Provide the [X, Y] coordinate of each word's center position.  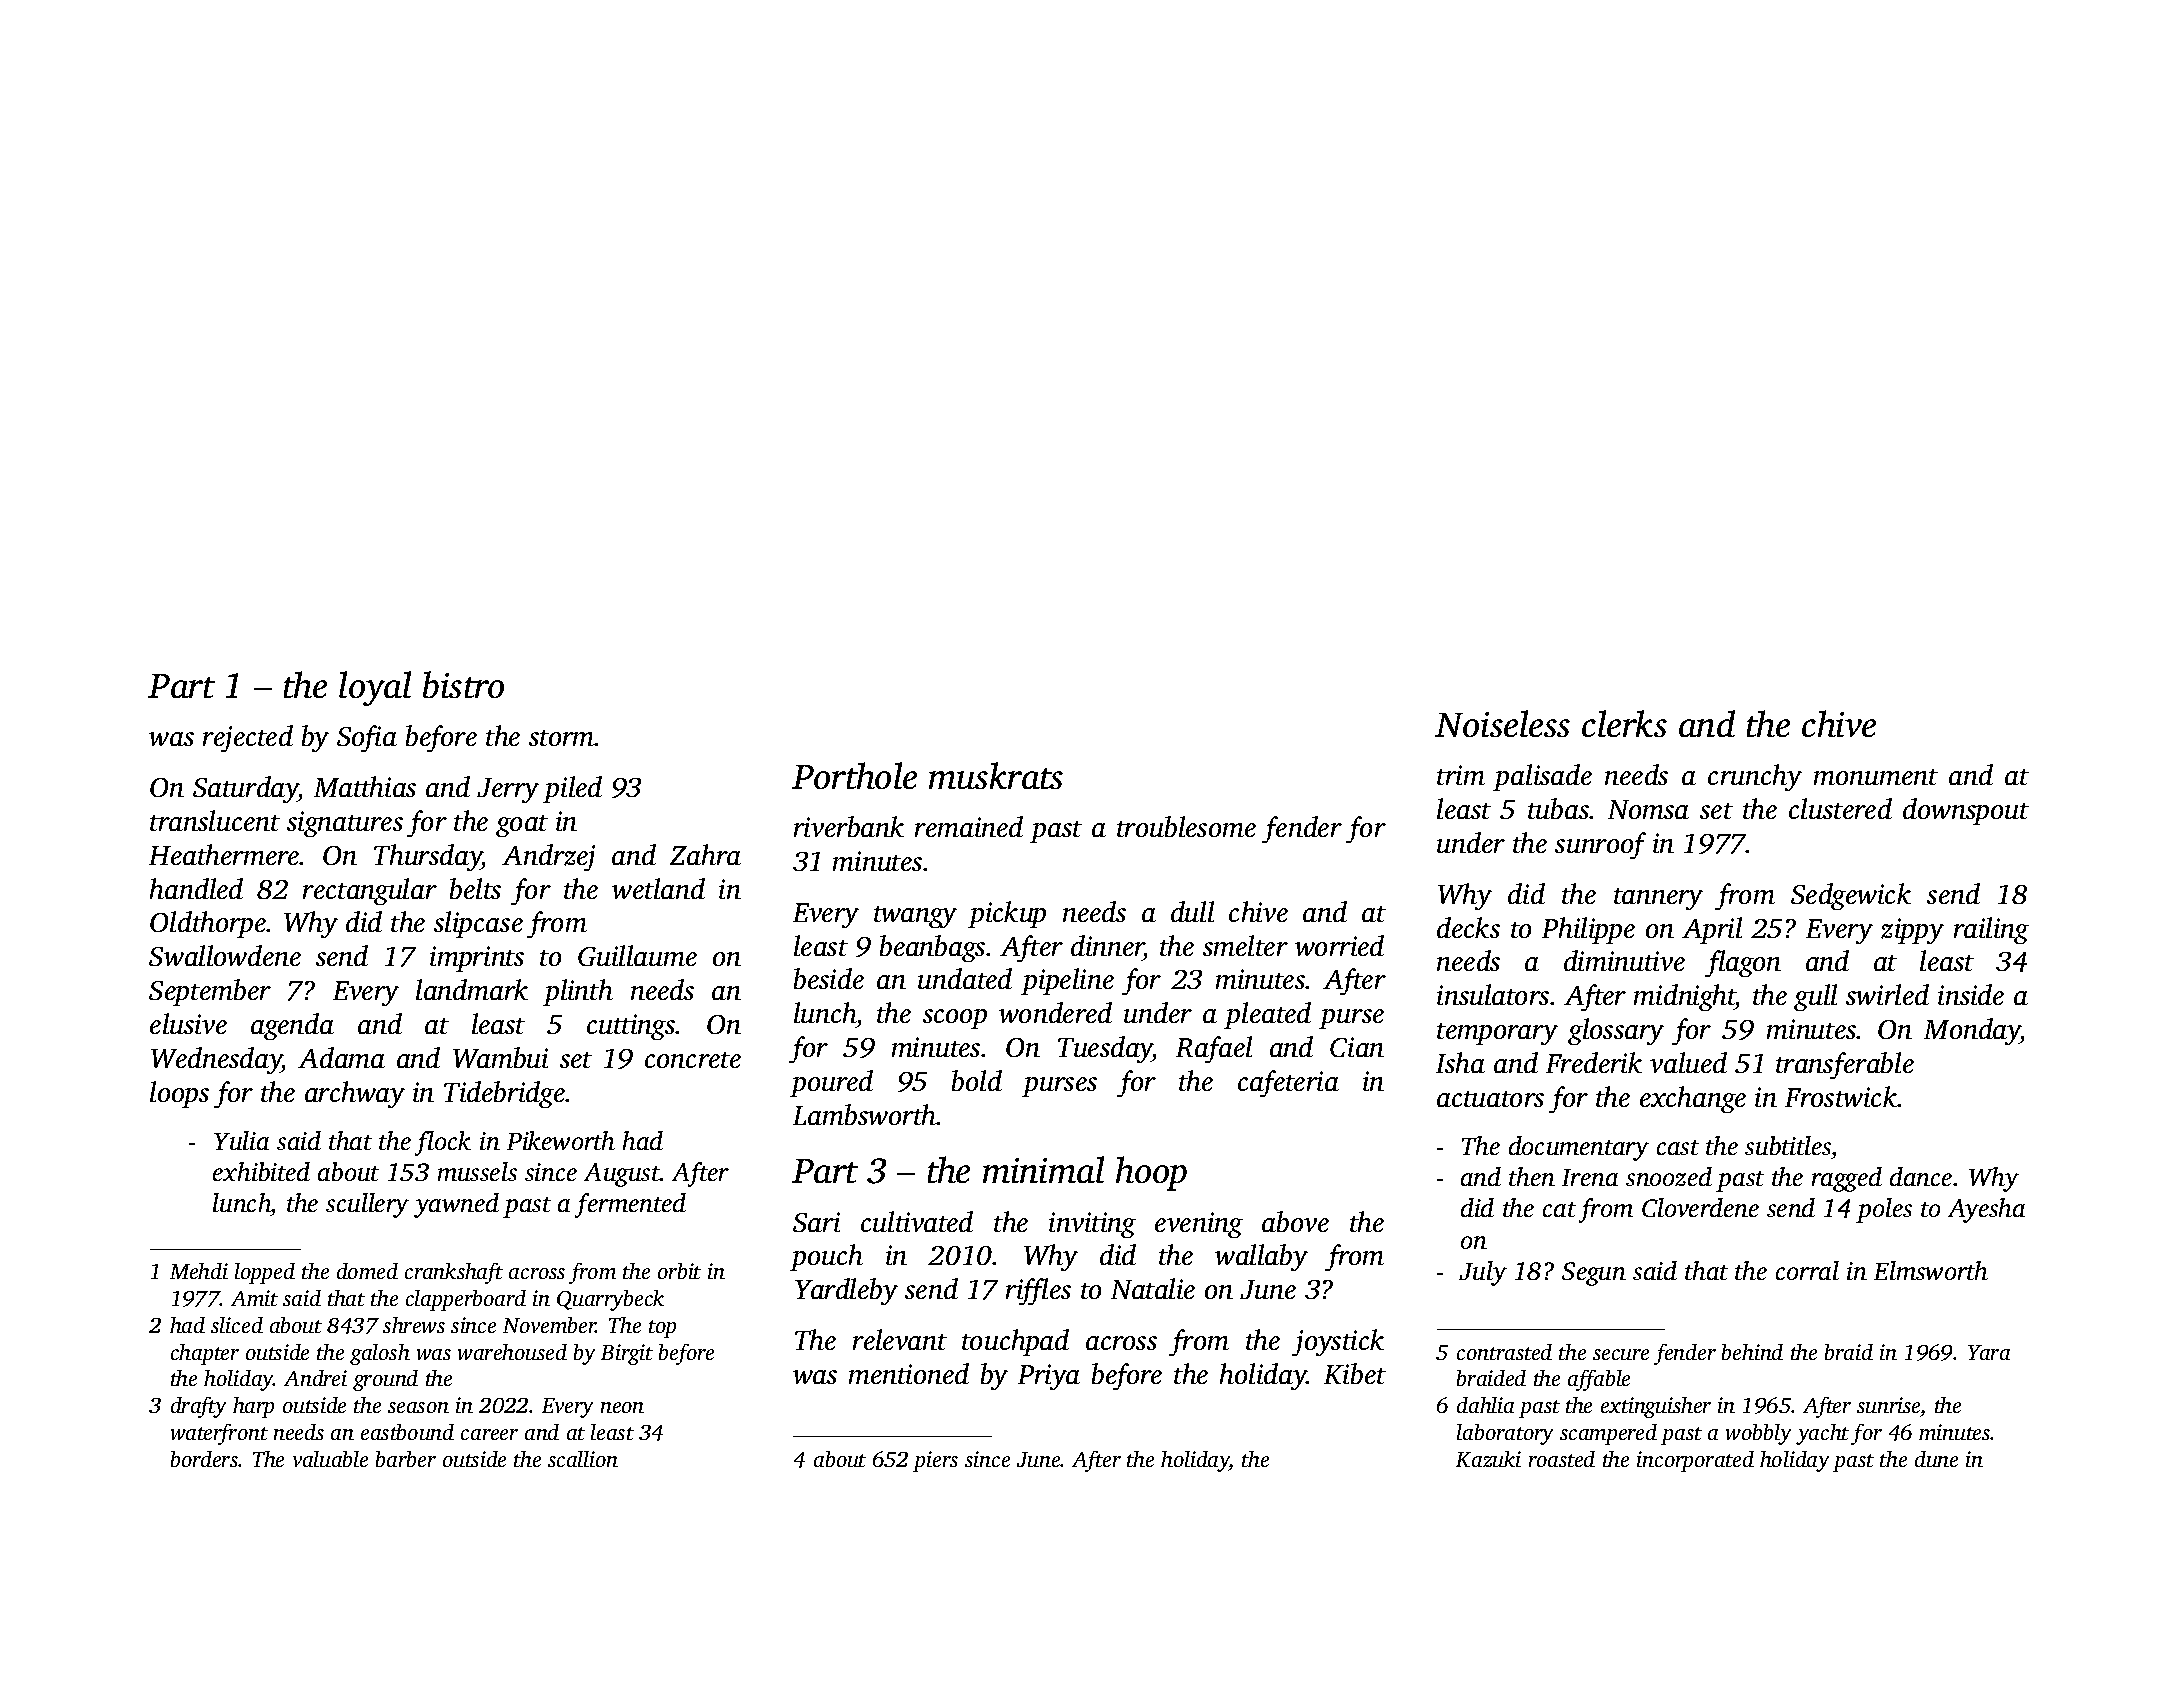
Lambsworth [865, 1114]
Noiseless [1502, 723]
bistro [463, 684]
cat [1559, 1209]
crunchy [1755, 777]
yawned [456, 1205]
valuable [330, 1459]
